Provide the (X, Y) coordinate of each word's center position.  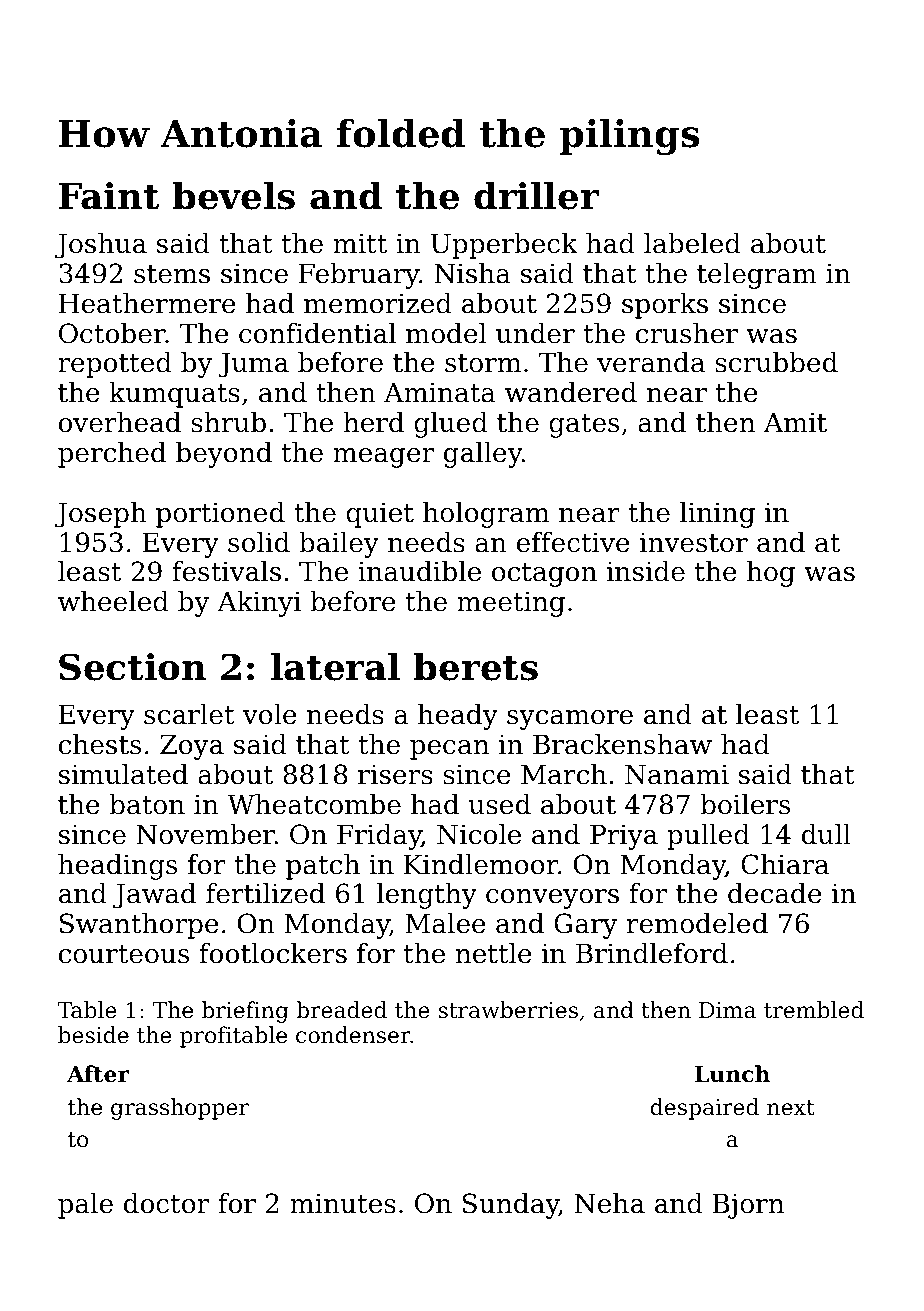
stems (172, 274)
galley (483, 455)
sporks (665, 306)
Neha (610, 1203)
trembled (814, 1010)
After (98, 1074)
